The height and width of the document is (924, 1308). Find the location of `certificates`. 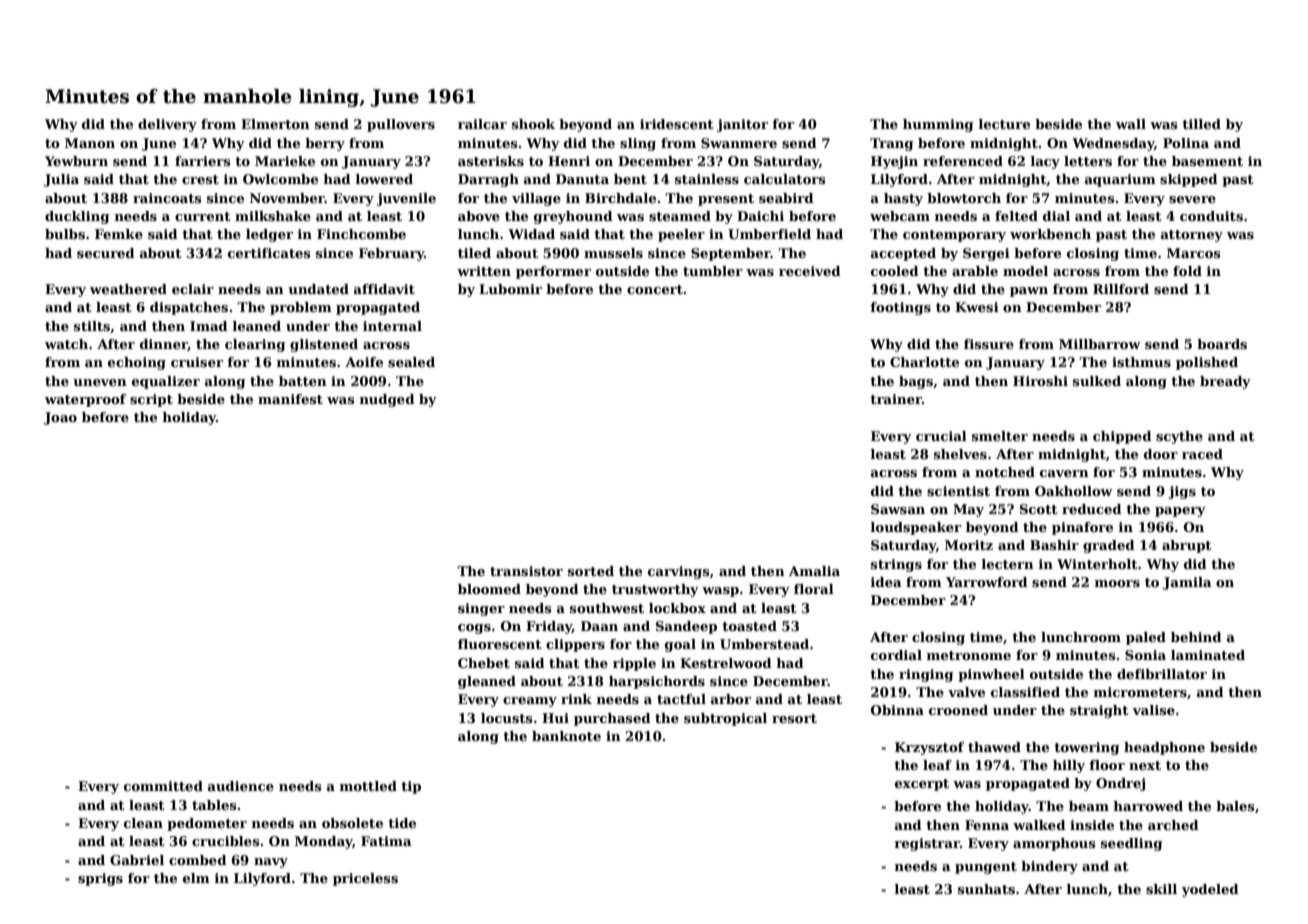

certificates is located at coordinates (269, 253).
